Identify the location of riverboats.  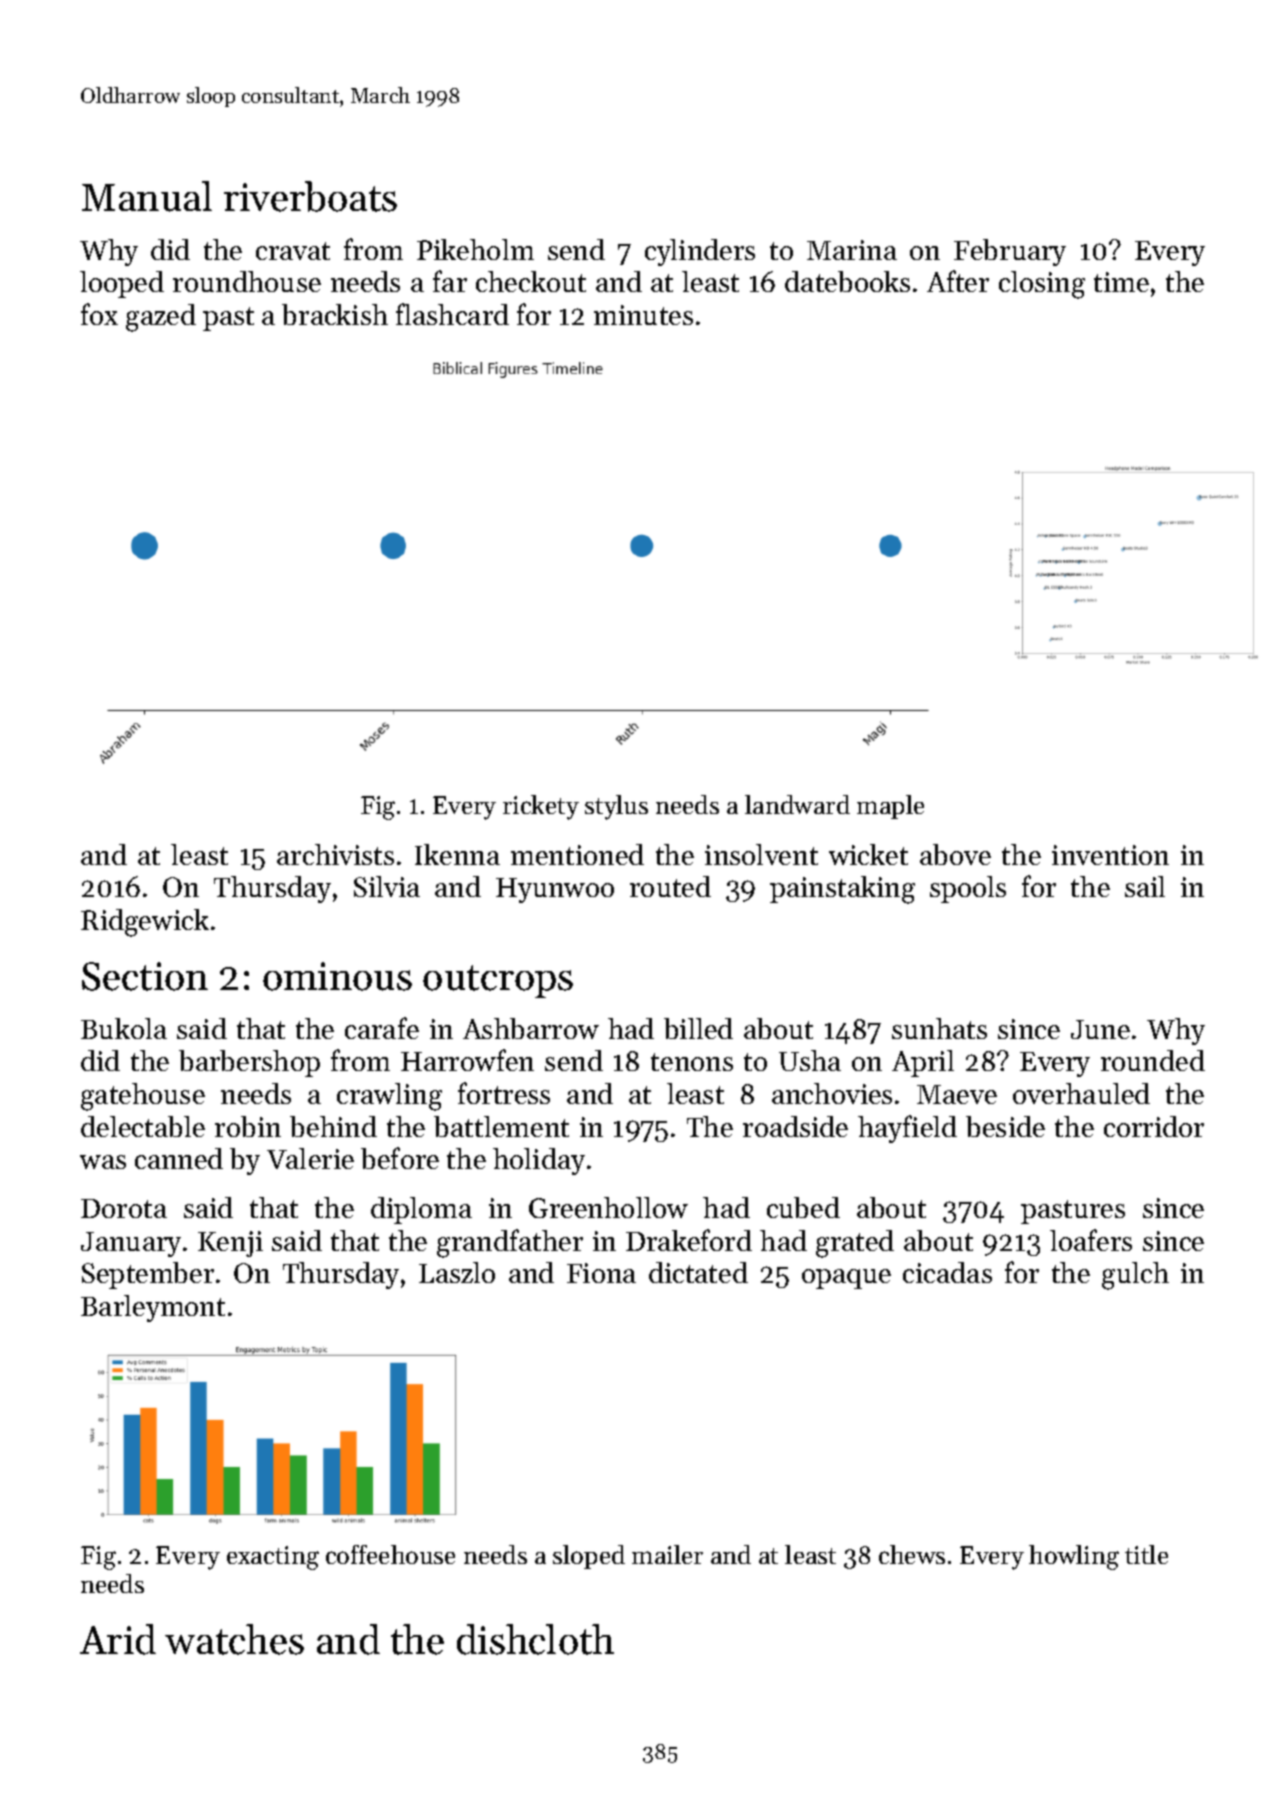
(310, 196).
